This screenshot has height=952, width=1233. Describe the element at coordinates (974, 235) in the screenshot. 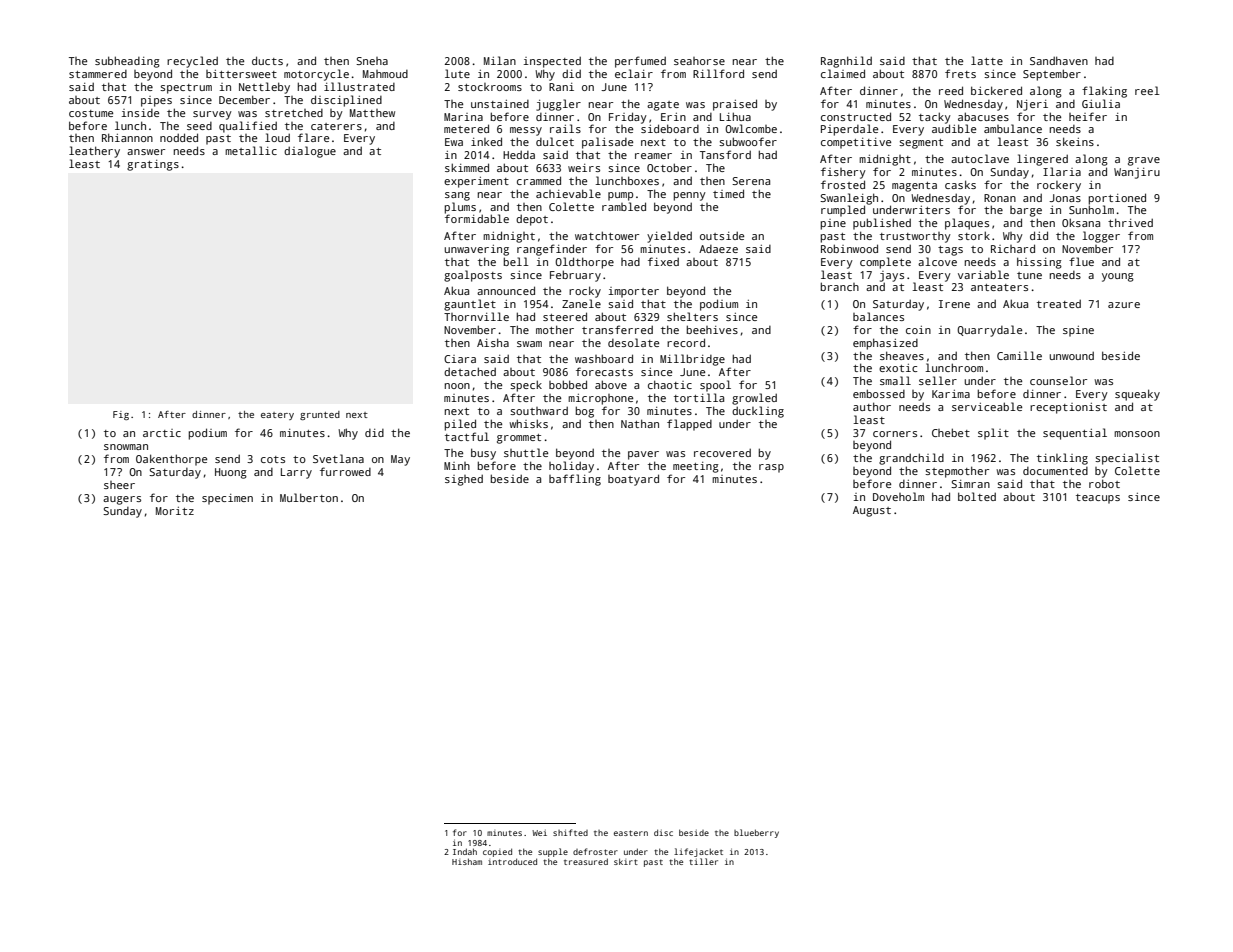

I see `stork` at that location.
